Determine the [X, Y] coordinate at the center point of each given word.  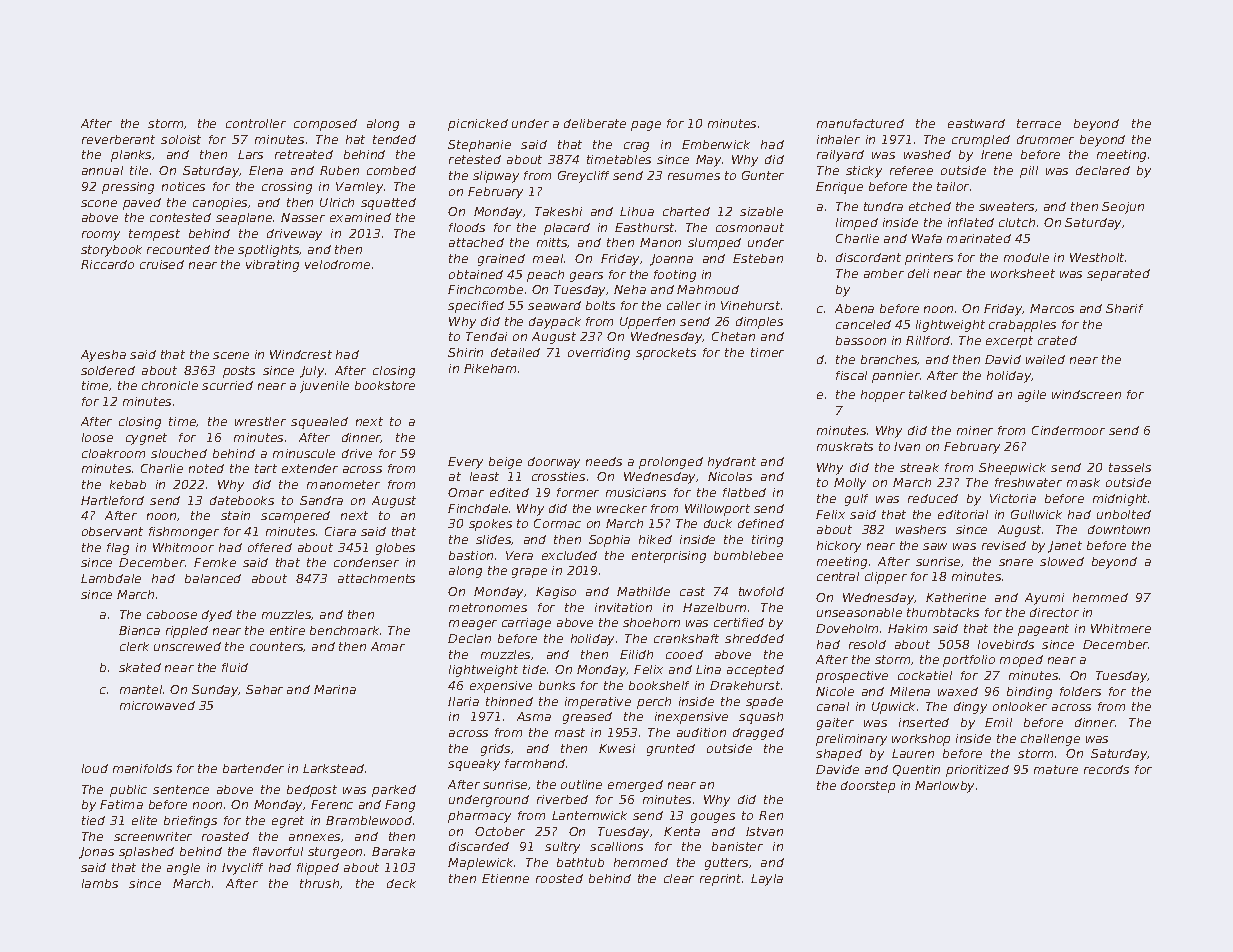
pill [1029, 172]
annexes [314, 837]
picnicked [478, 125]
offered [270, 547]
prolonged [671, 463]
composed [325, 125]
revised [1004, 545]
